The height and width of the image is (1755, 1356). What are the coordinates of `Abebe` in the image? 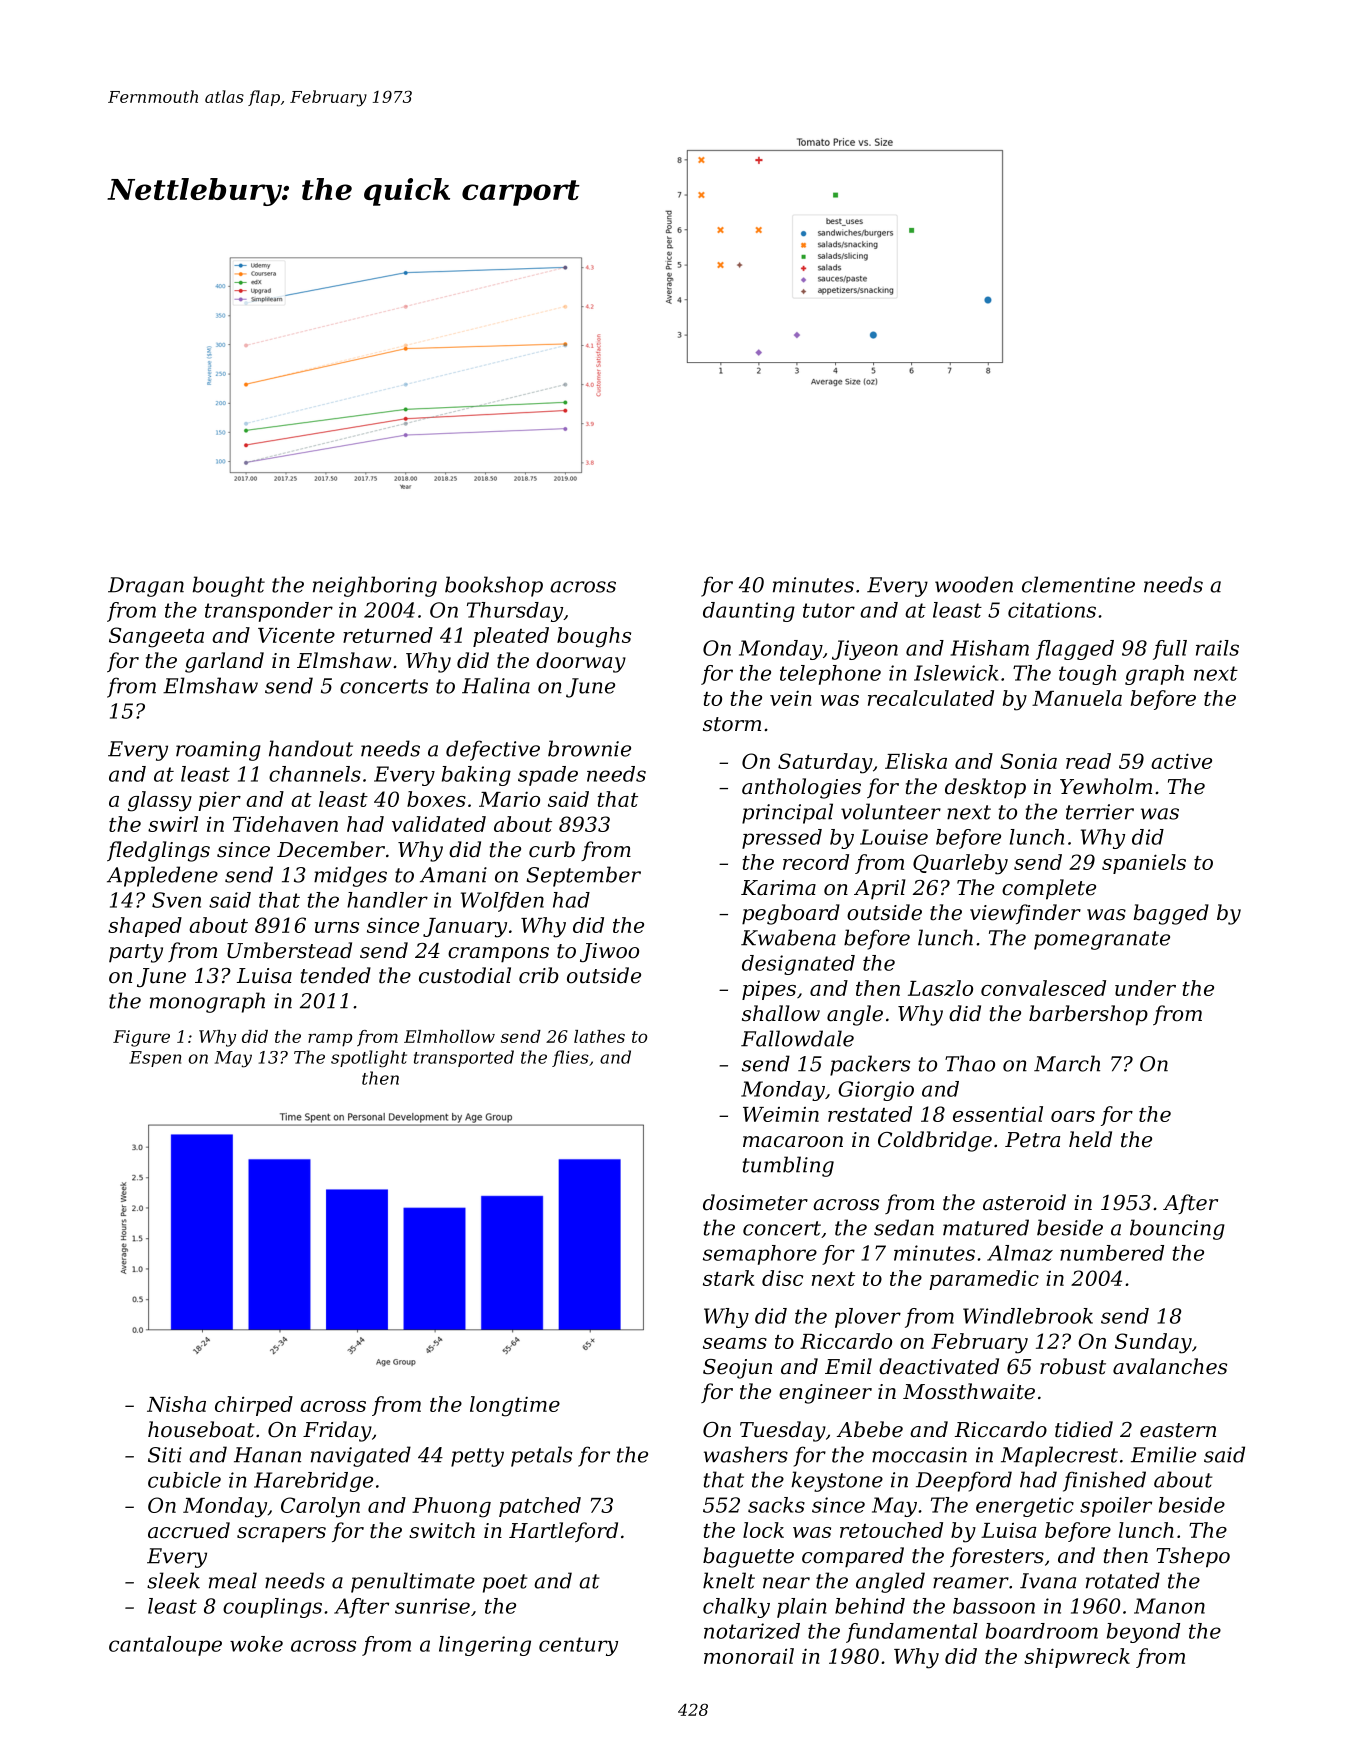 It's located at (870, 1429).
